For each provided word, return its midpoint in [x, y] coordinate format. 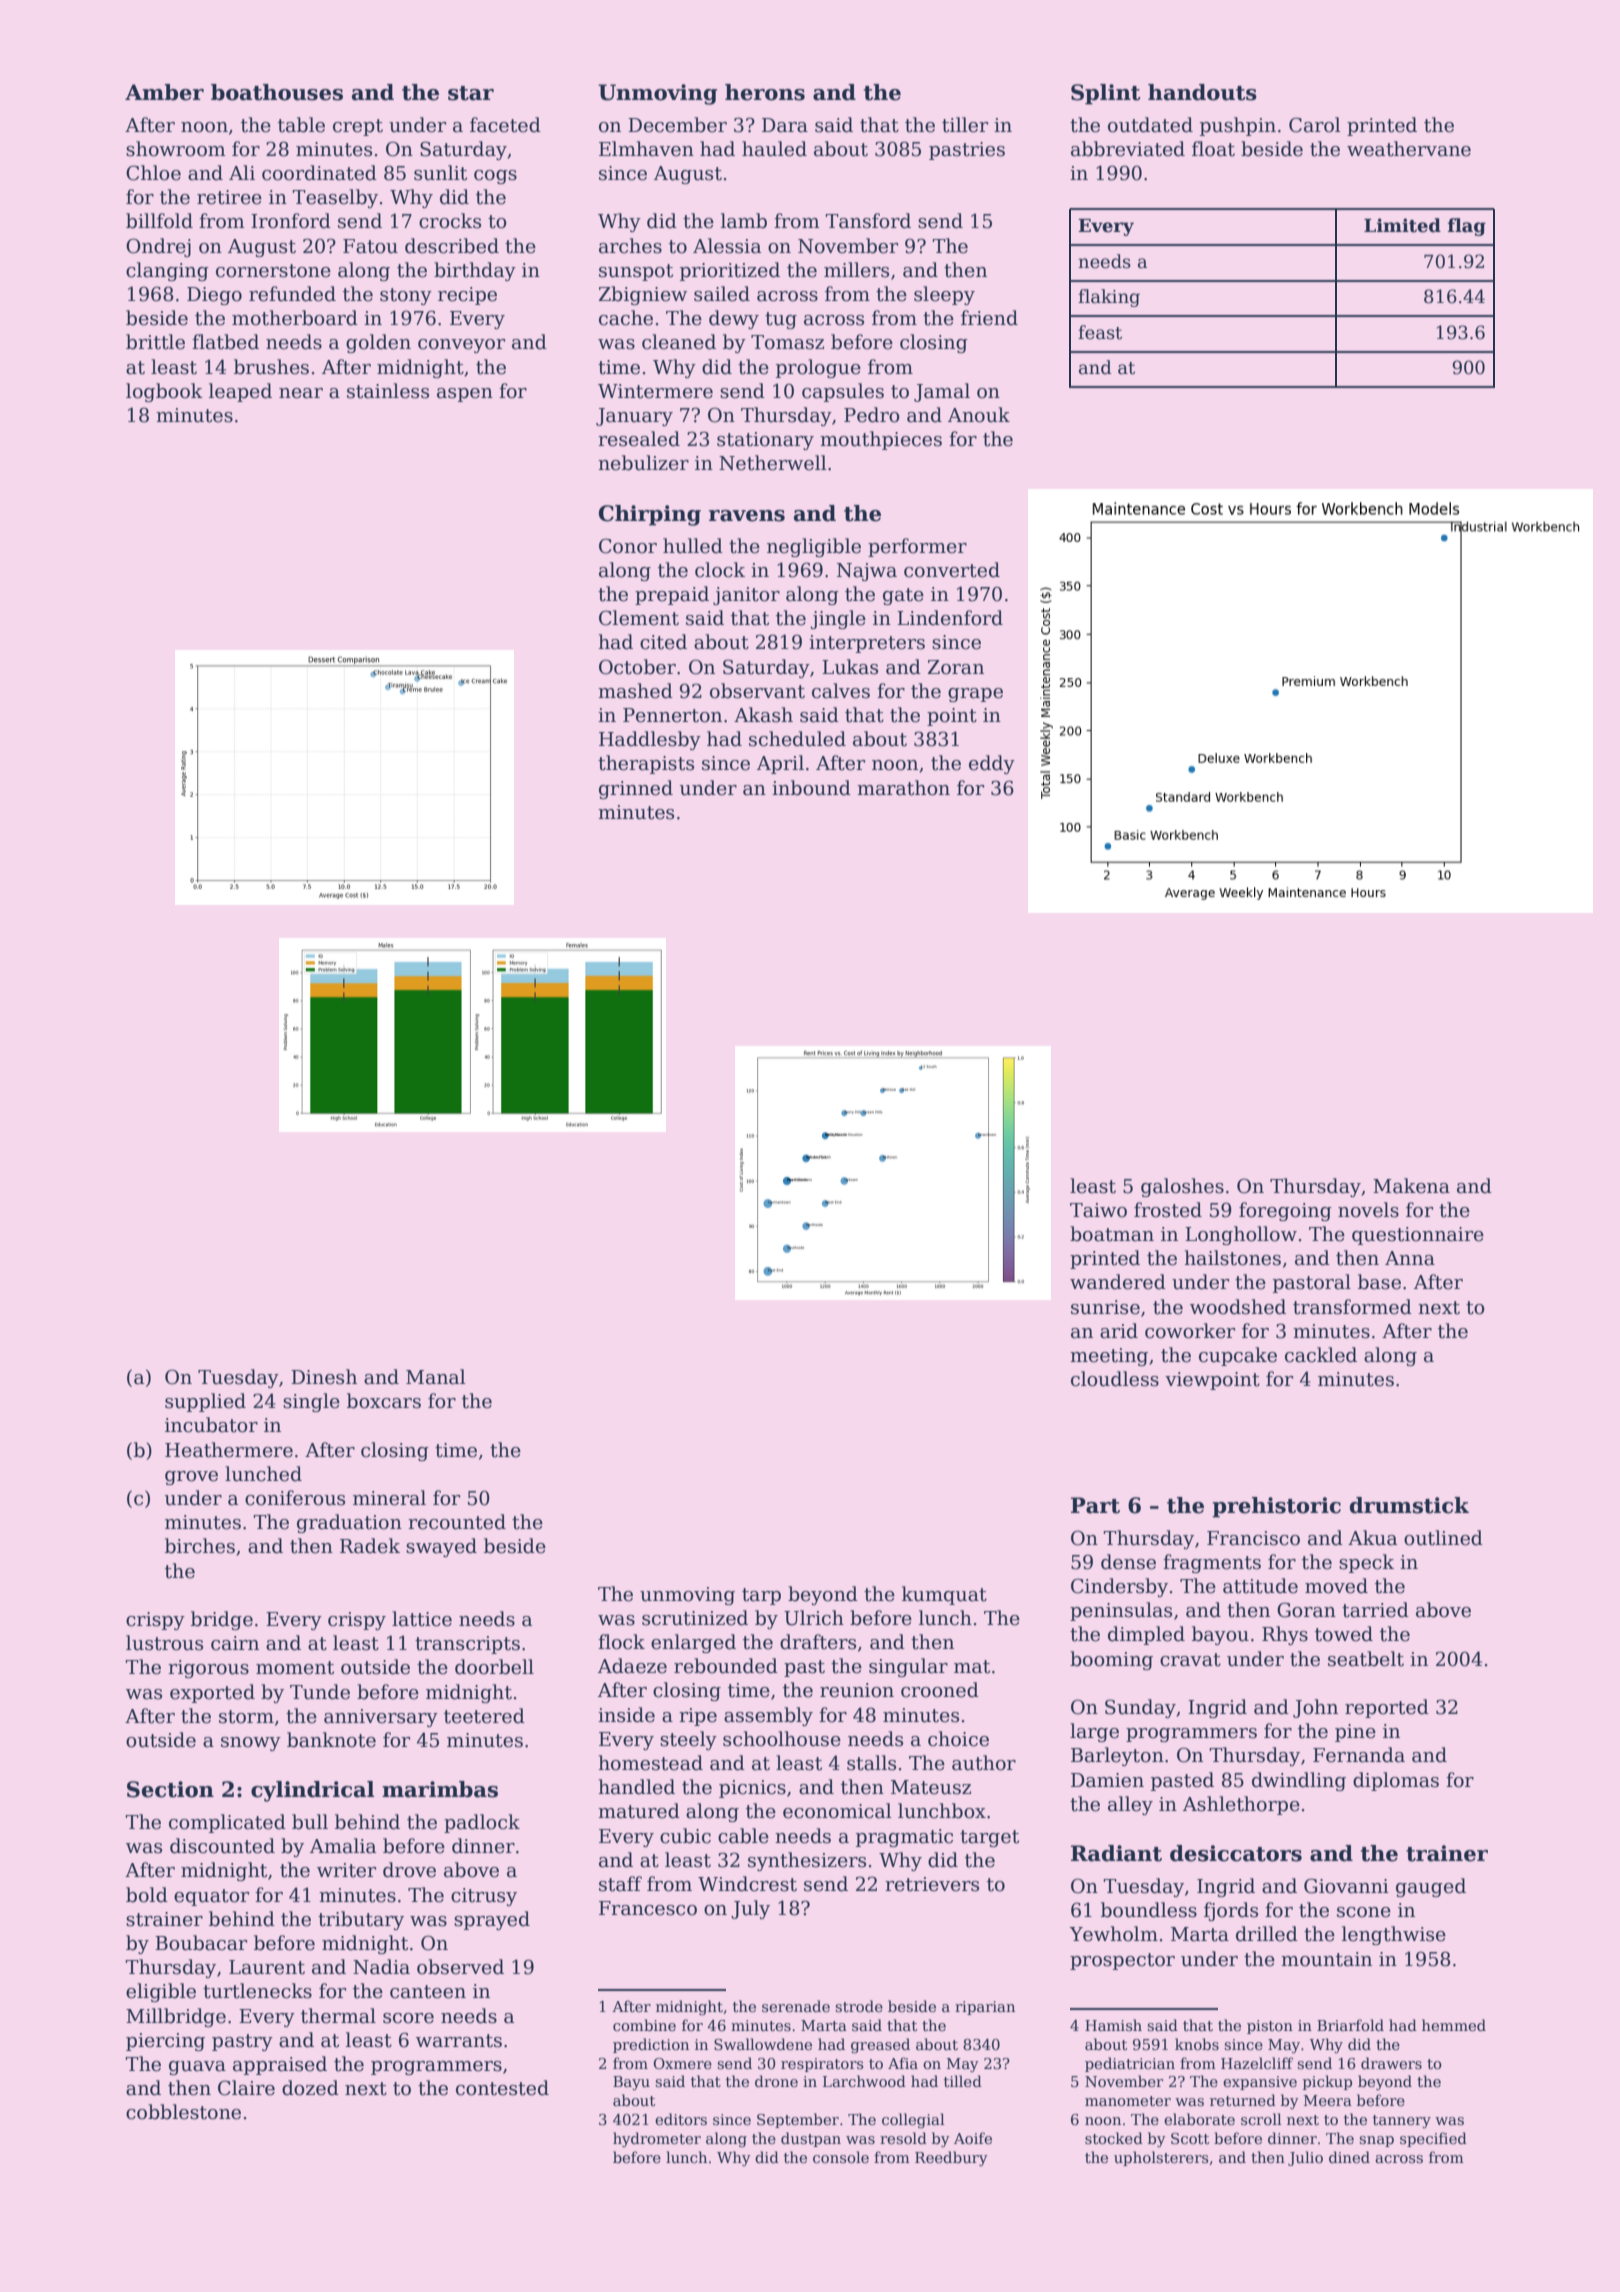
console [841, 2157]
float [1213, 149]
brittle [155, 342]
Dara [785, 125]
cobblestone [183, 2112]
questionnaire [1418, 1236]
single [311, 1402]
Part [1095, 1505]
